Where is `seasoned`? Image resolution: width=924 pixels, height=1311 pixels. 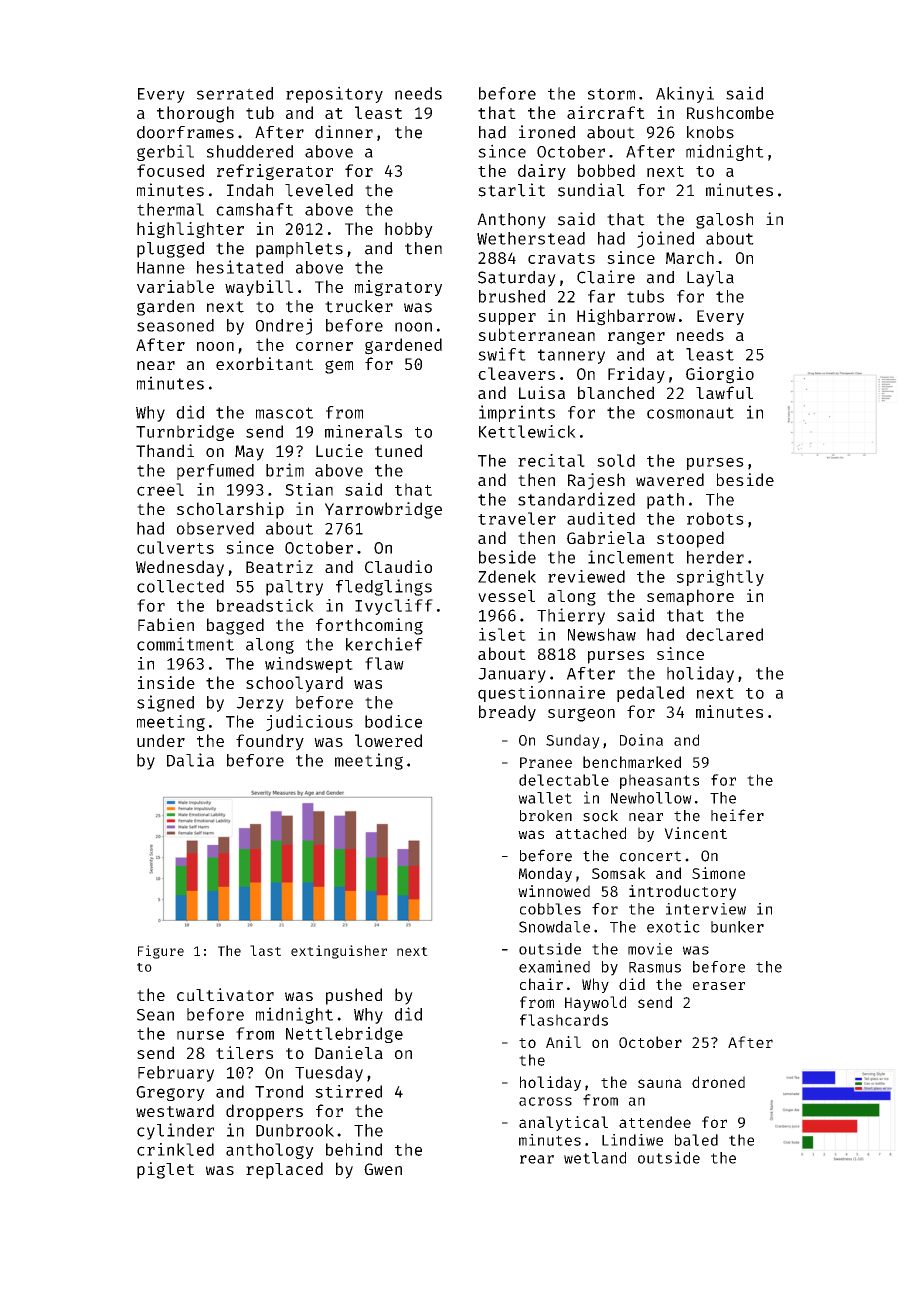
seasoned is located at coordinates (175, 325).
